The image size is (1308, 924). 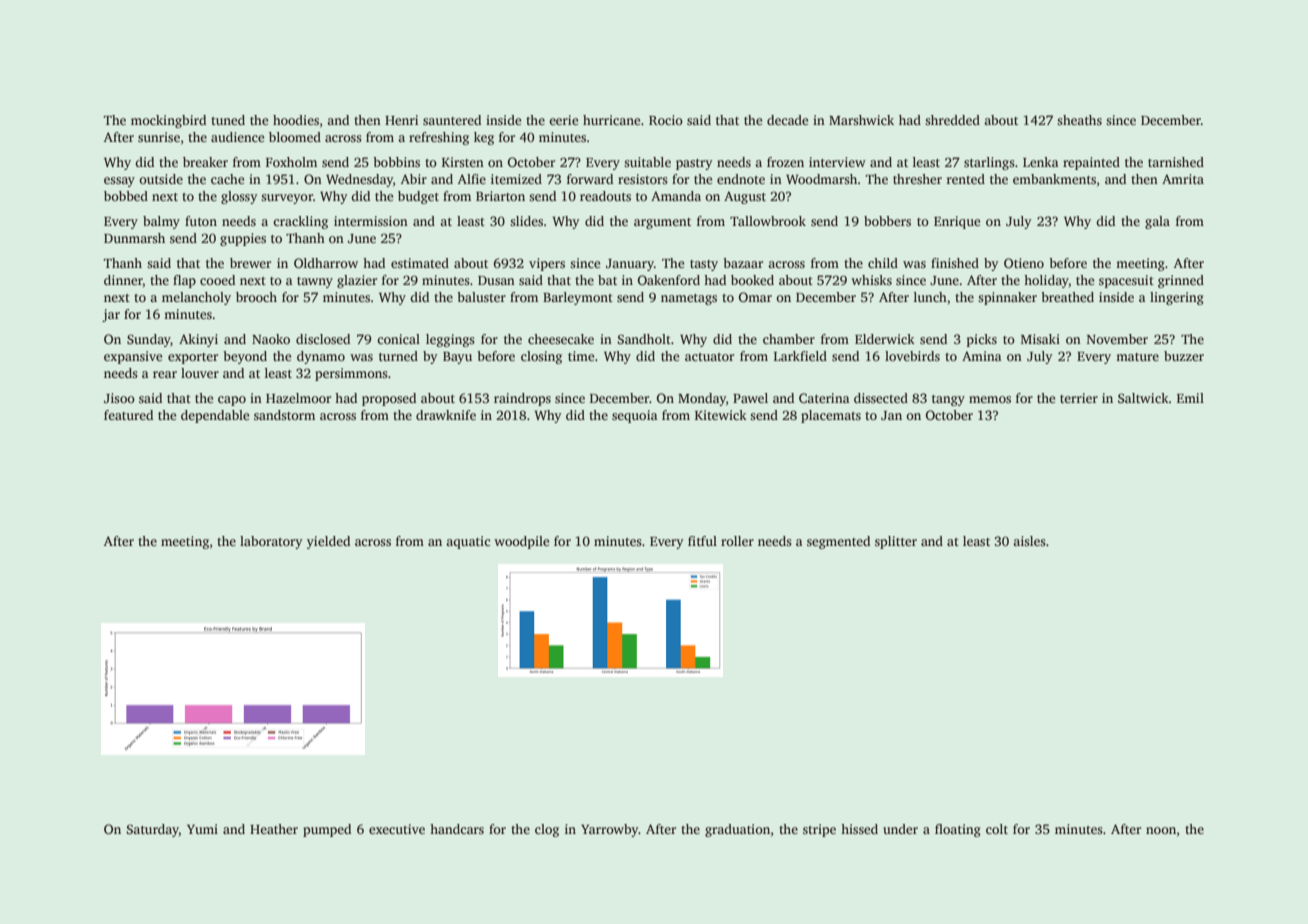 I want to click on segmented, so click(x=838, y=542).
